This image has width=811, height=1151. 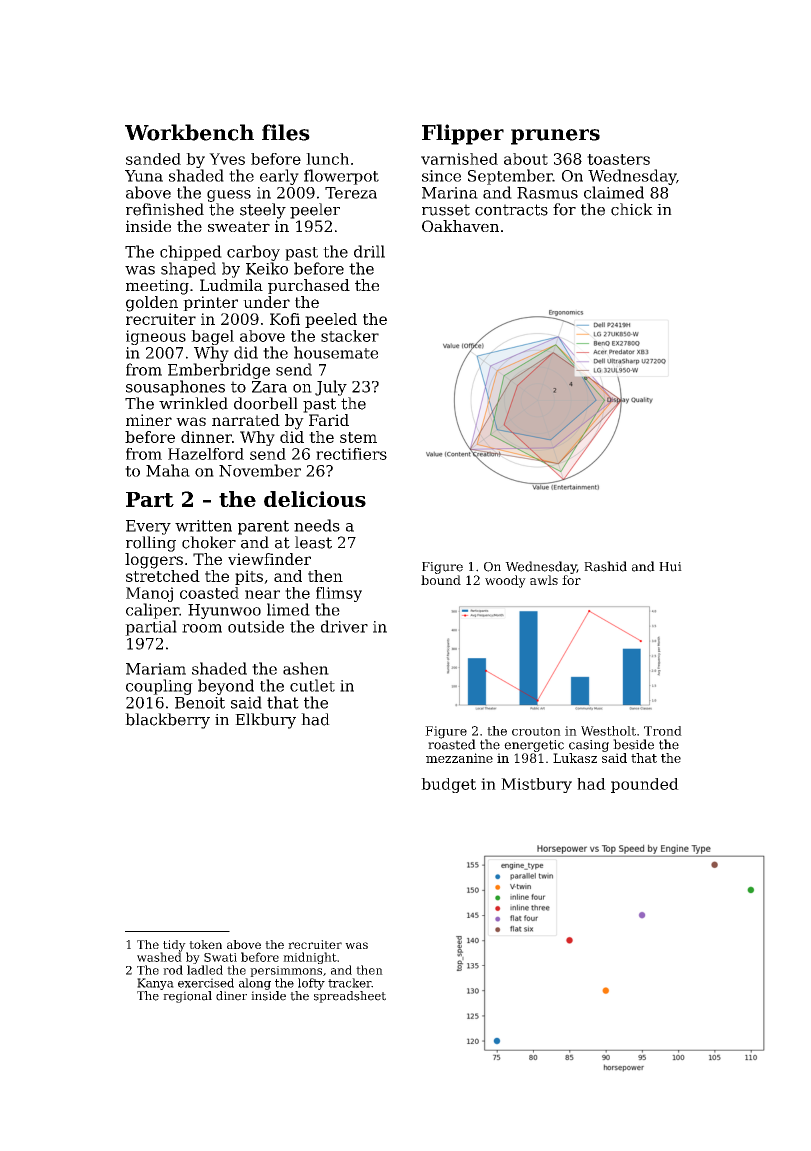 What do you see at coordinates (212, 337) in the image?
I see `bagel` at bounding box center [212, 337].
